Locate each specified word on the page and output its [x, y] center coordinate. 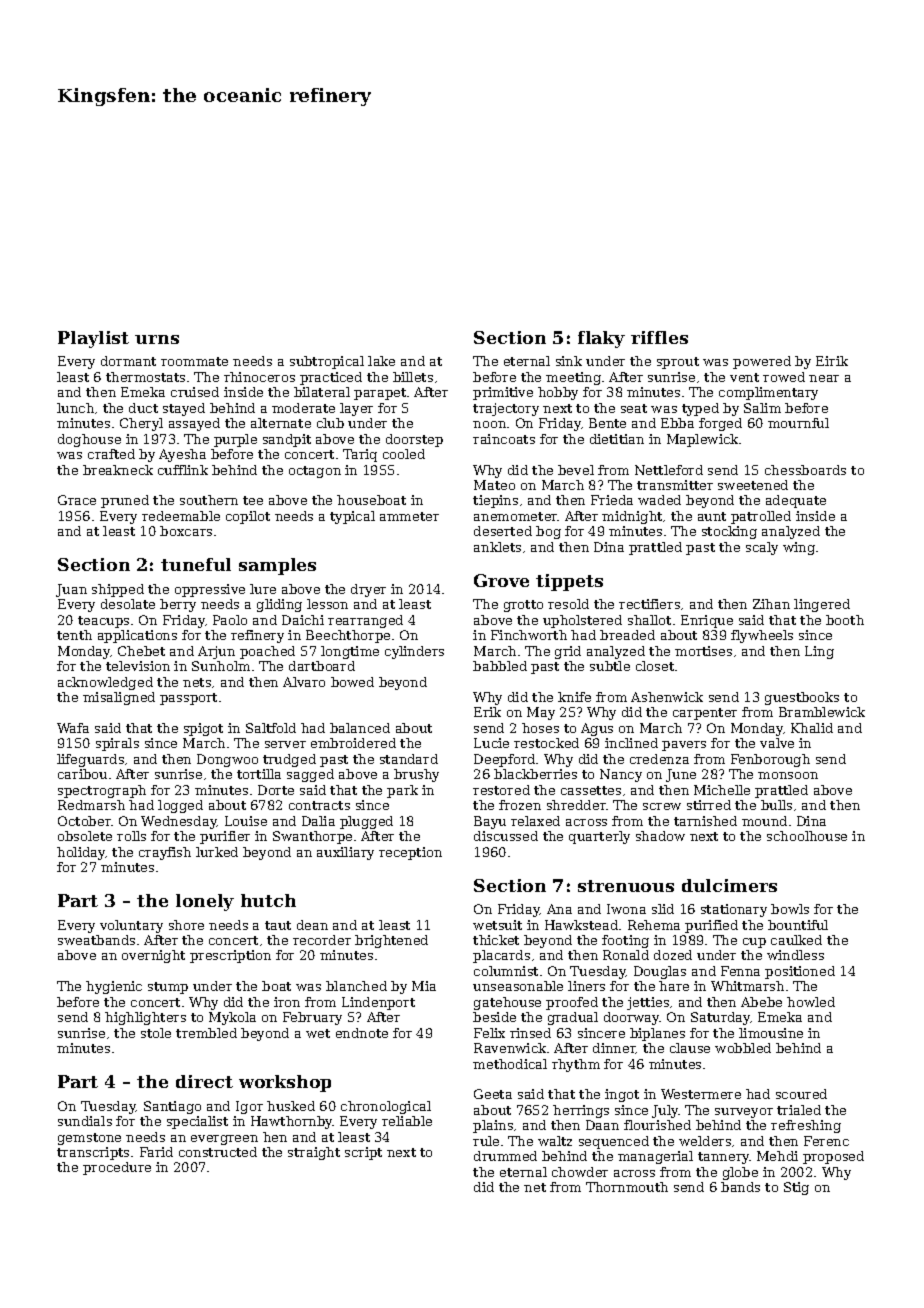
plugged [366, 822]
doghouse [89, 440]
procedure [117, 1168]
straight [314, 1153]
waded [659, 500]
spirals [117, 744]
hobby [558, 393]
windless [795, 955]
